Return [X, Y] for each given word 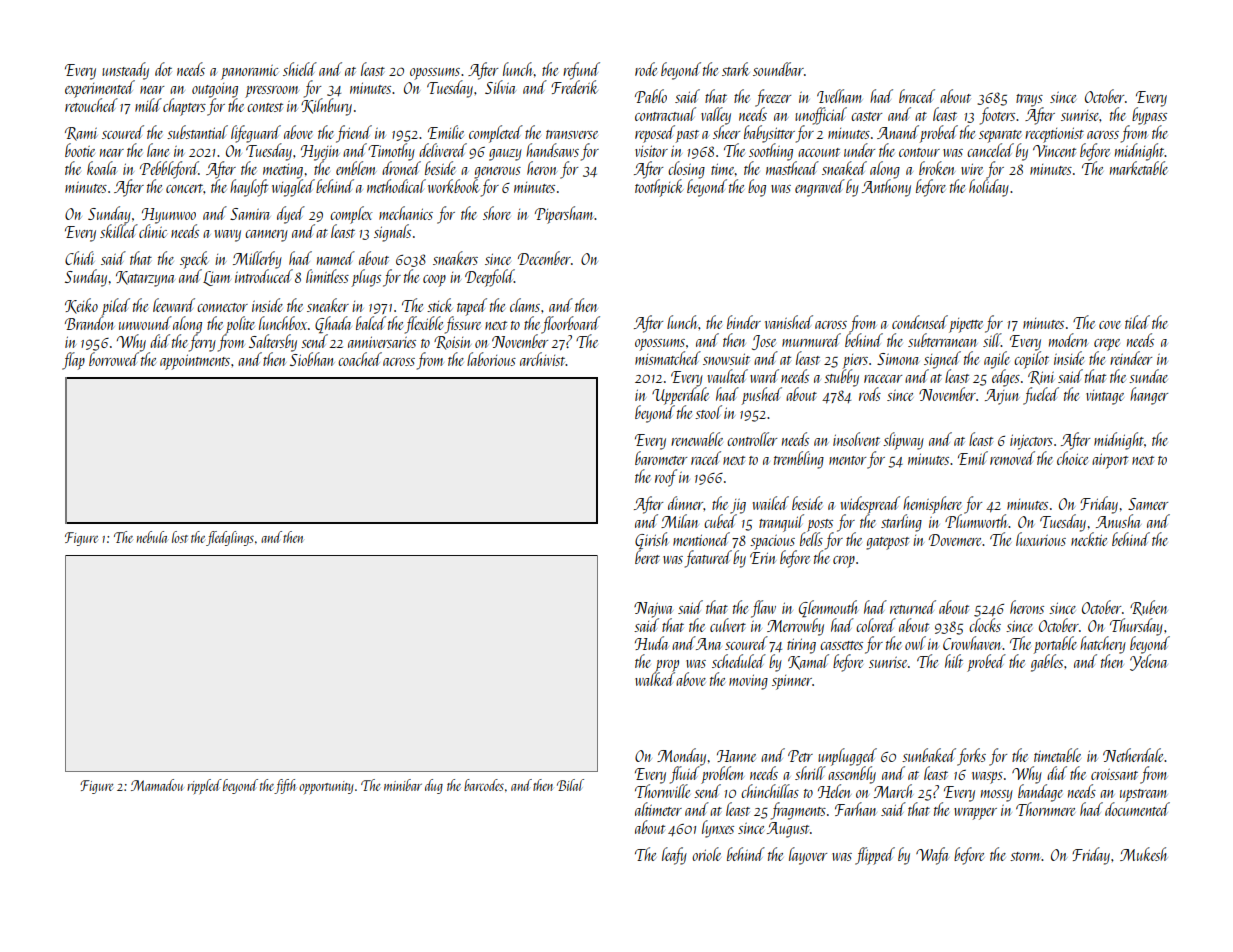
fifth [285, 786]
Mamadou [157, 785]
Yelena [1148, 662]
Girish [651, 540]
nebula [152, 537]
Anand [898, 132]
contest [265, 107]
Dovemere [955, 540]
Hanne [736, 756]
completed [496, 134]
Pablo [651, 96]
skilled [119, 231]
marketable [1139, 168]
